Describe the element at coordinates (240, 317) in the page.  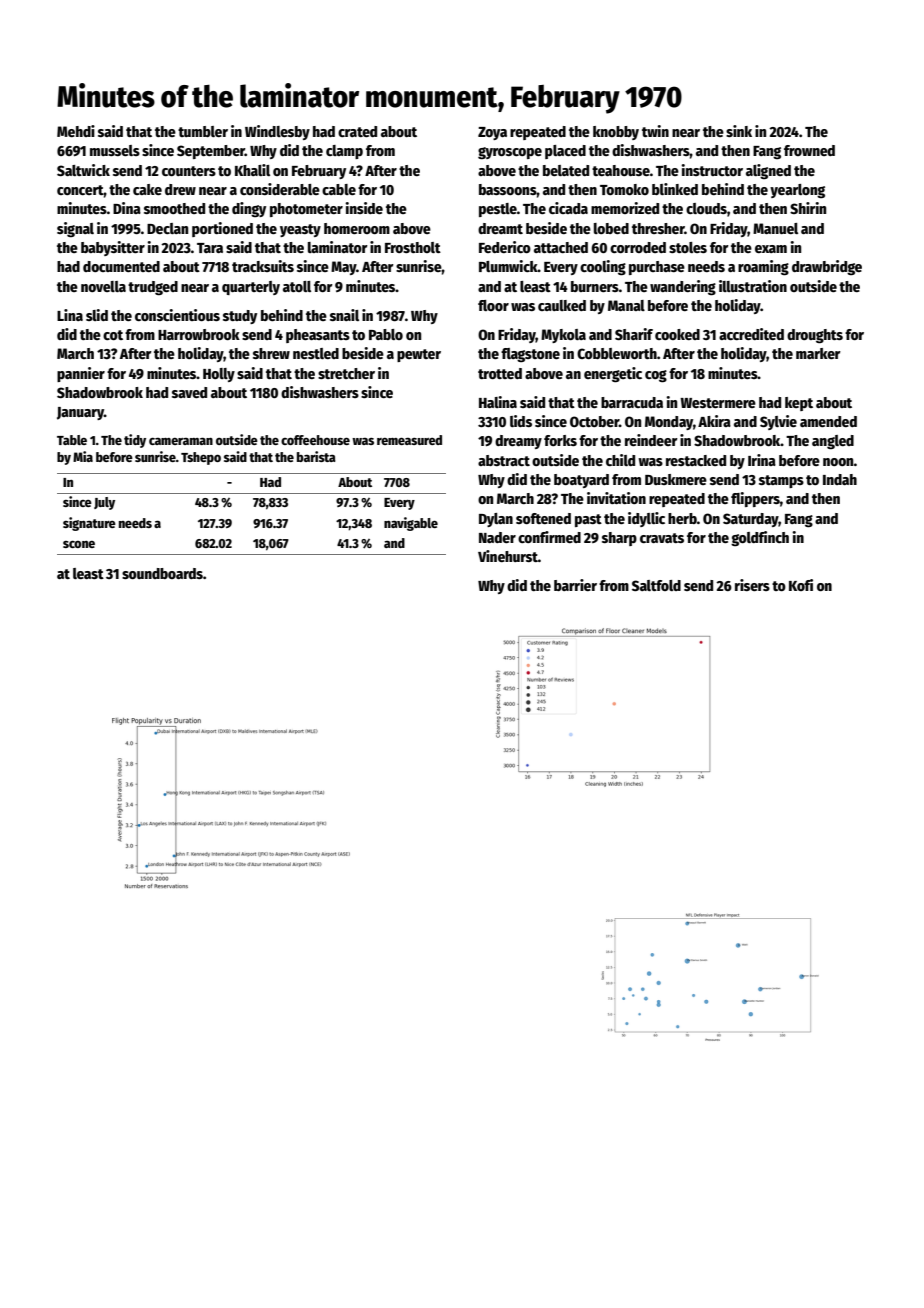
I see `study` at that location.
